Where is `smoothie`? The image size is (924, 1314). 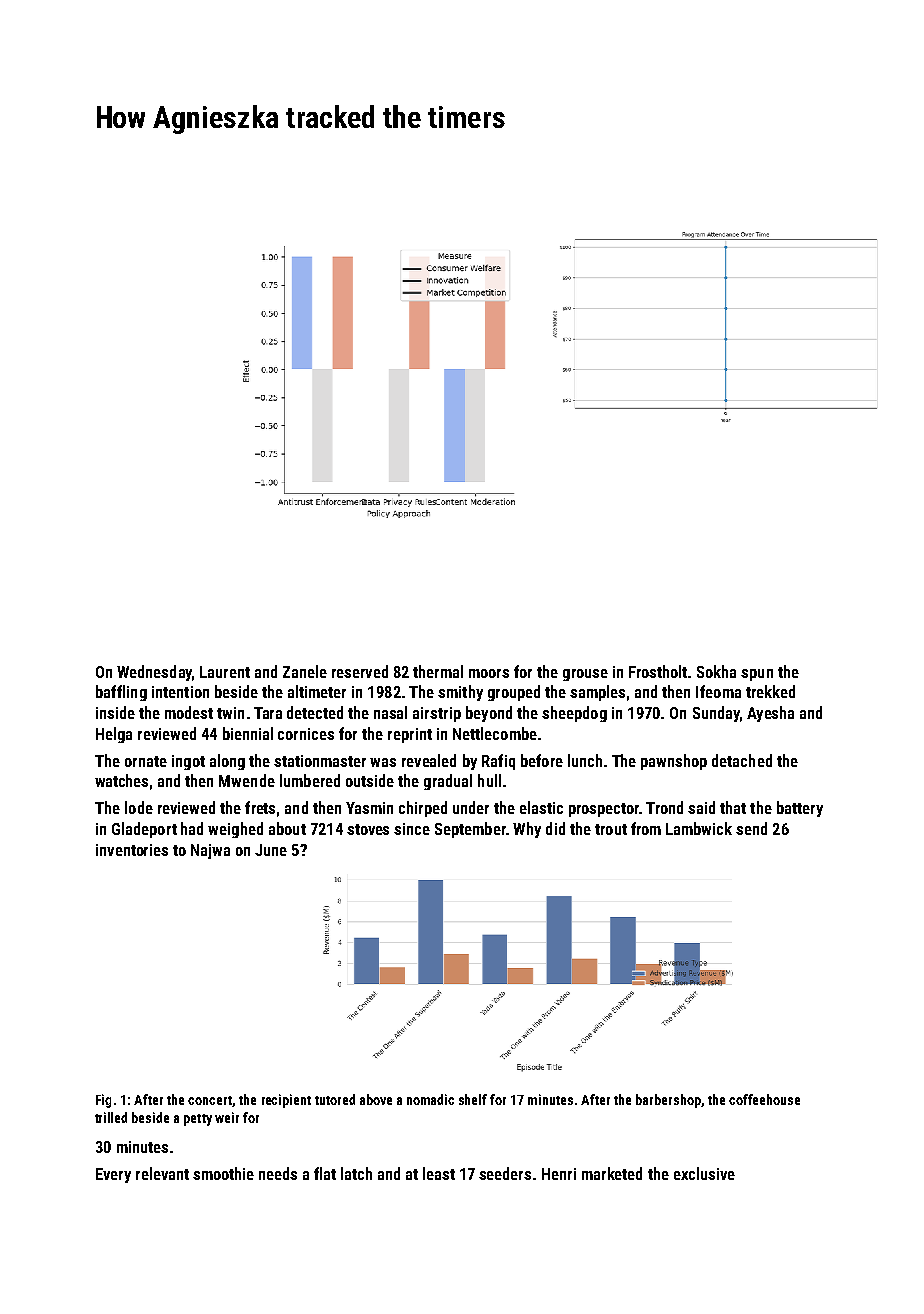 smoothie is located at coordinates (223, 1173).
